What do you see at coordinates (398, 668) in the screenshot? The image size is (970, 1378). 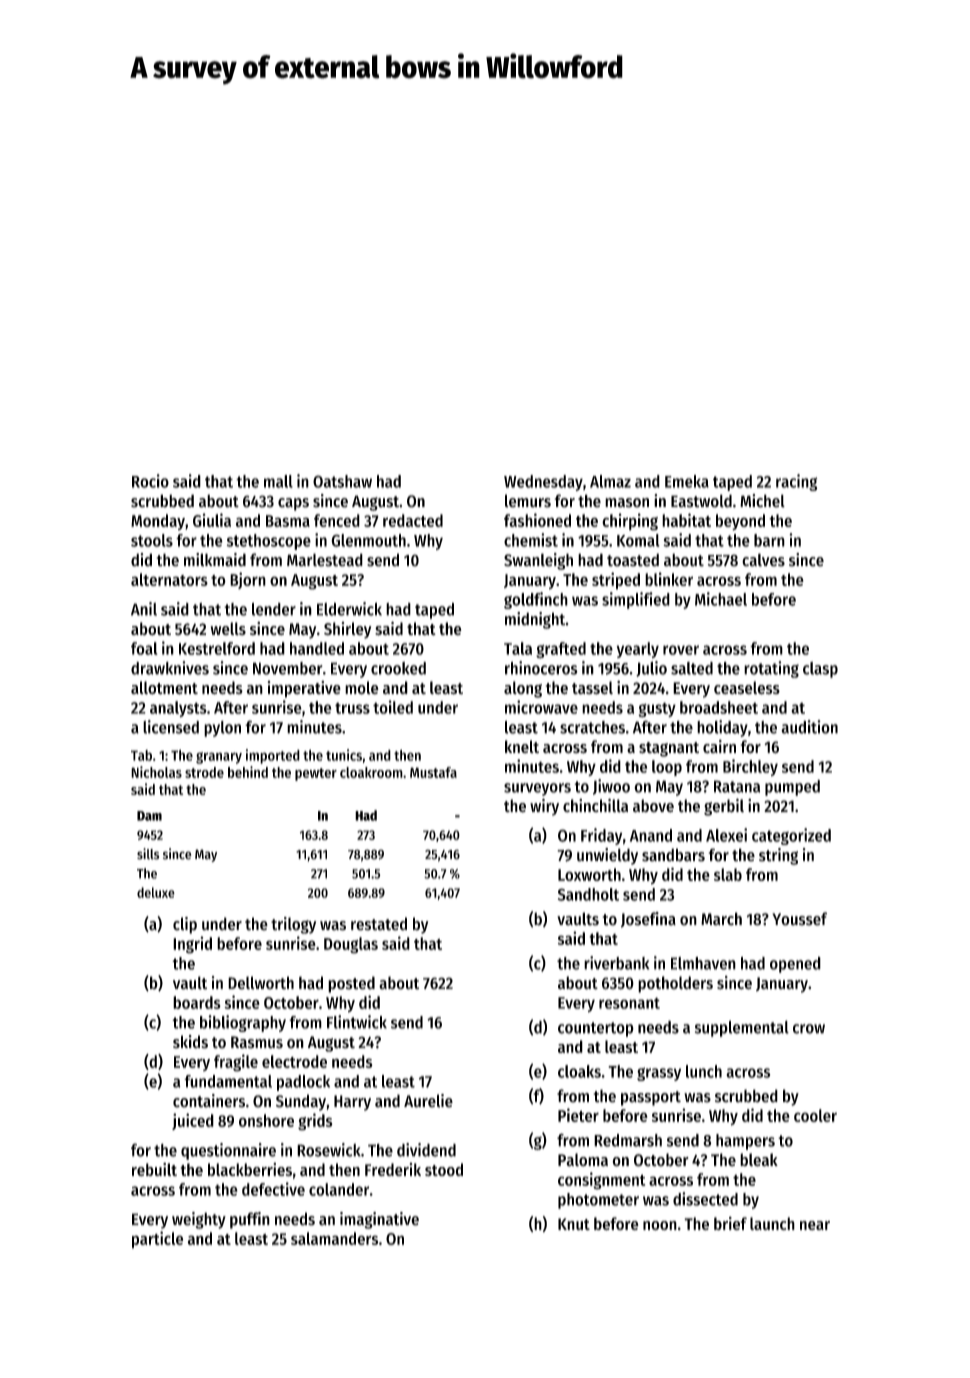 I see `crooked` at bounding box center [398, 668].
